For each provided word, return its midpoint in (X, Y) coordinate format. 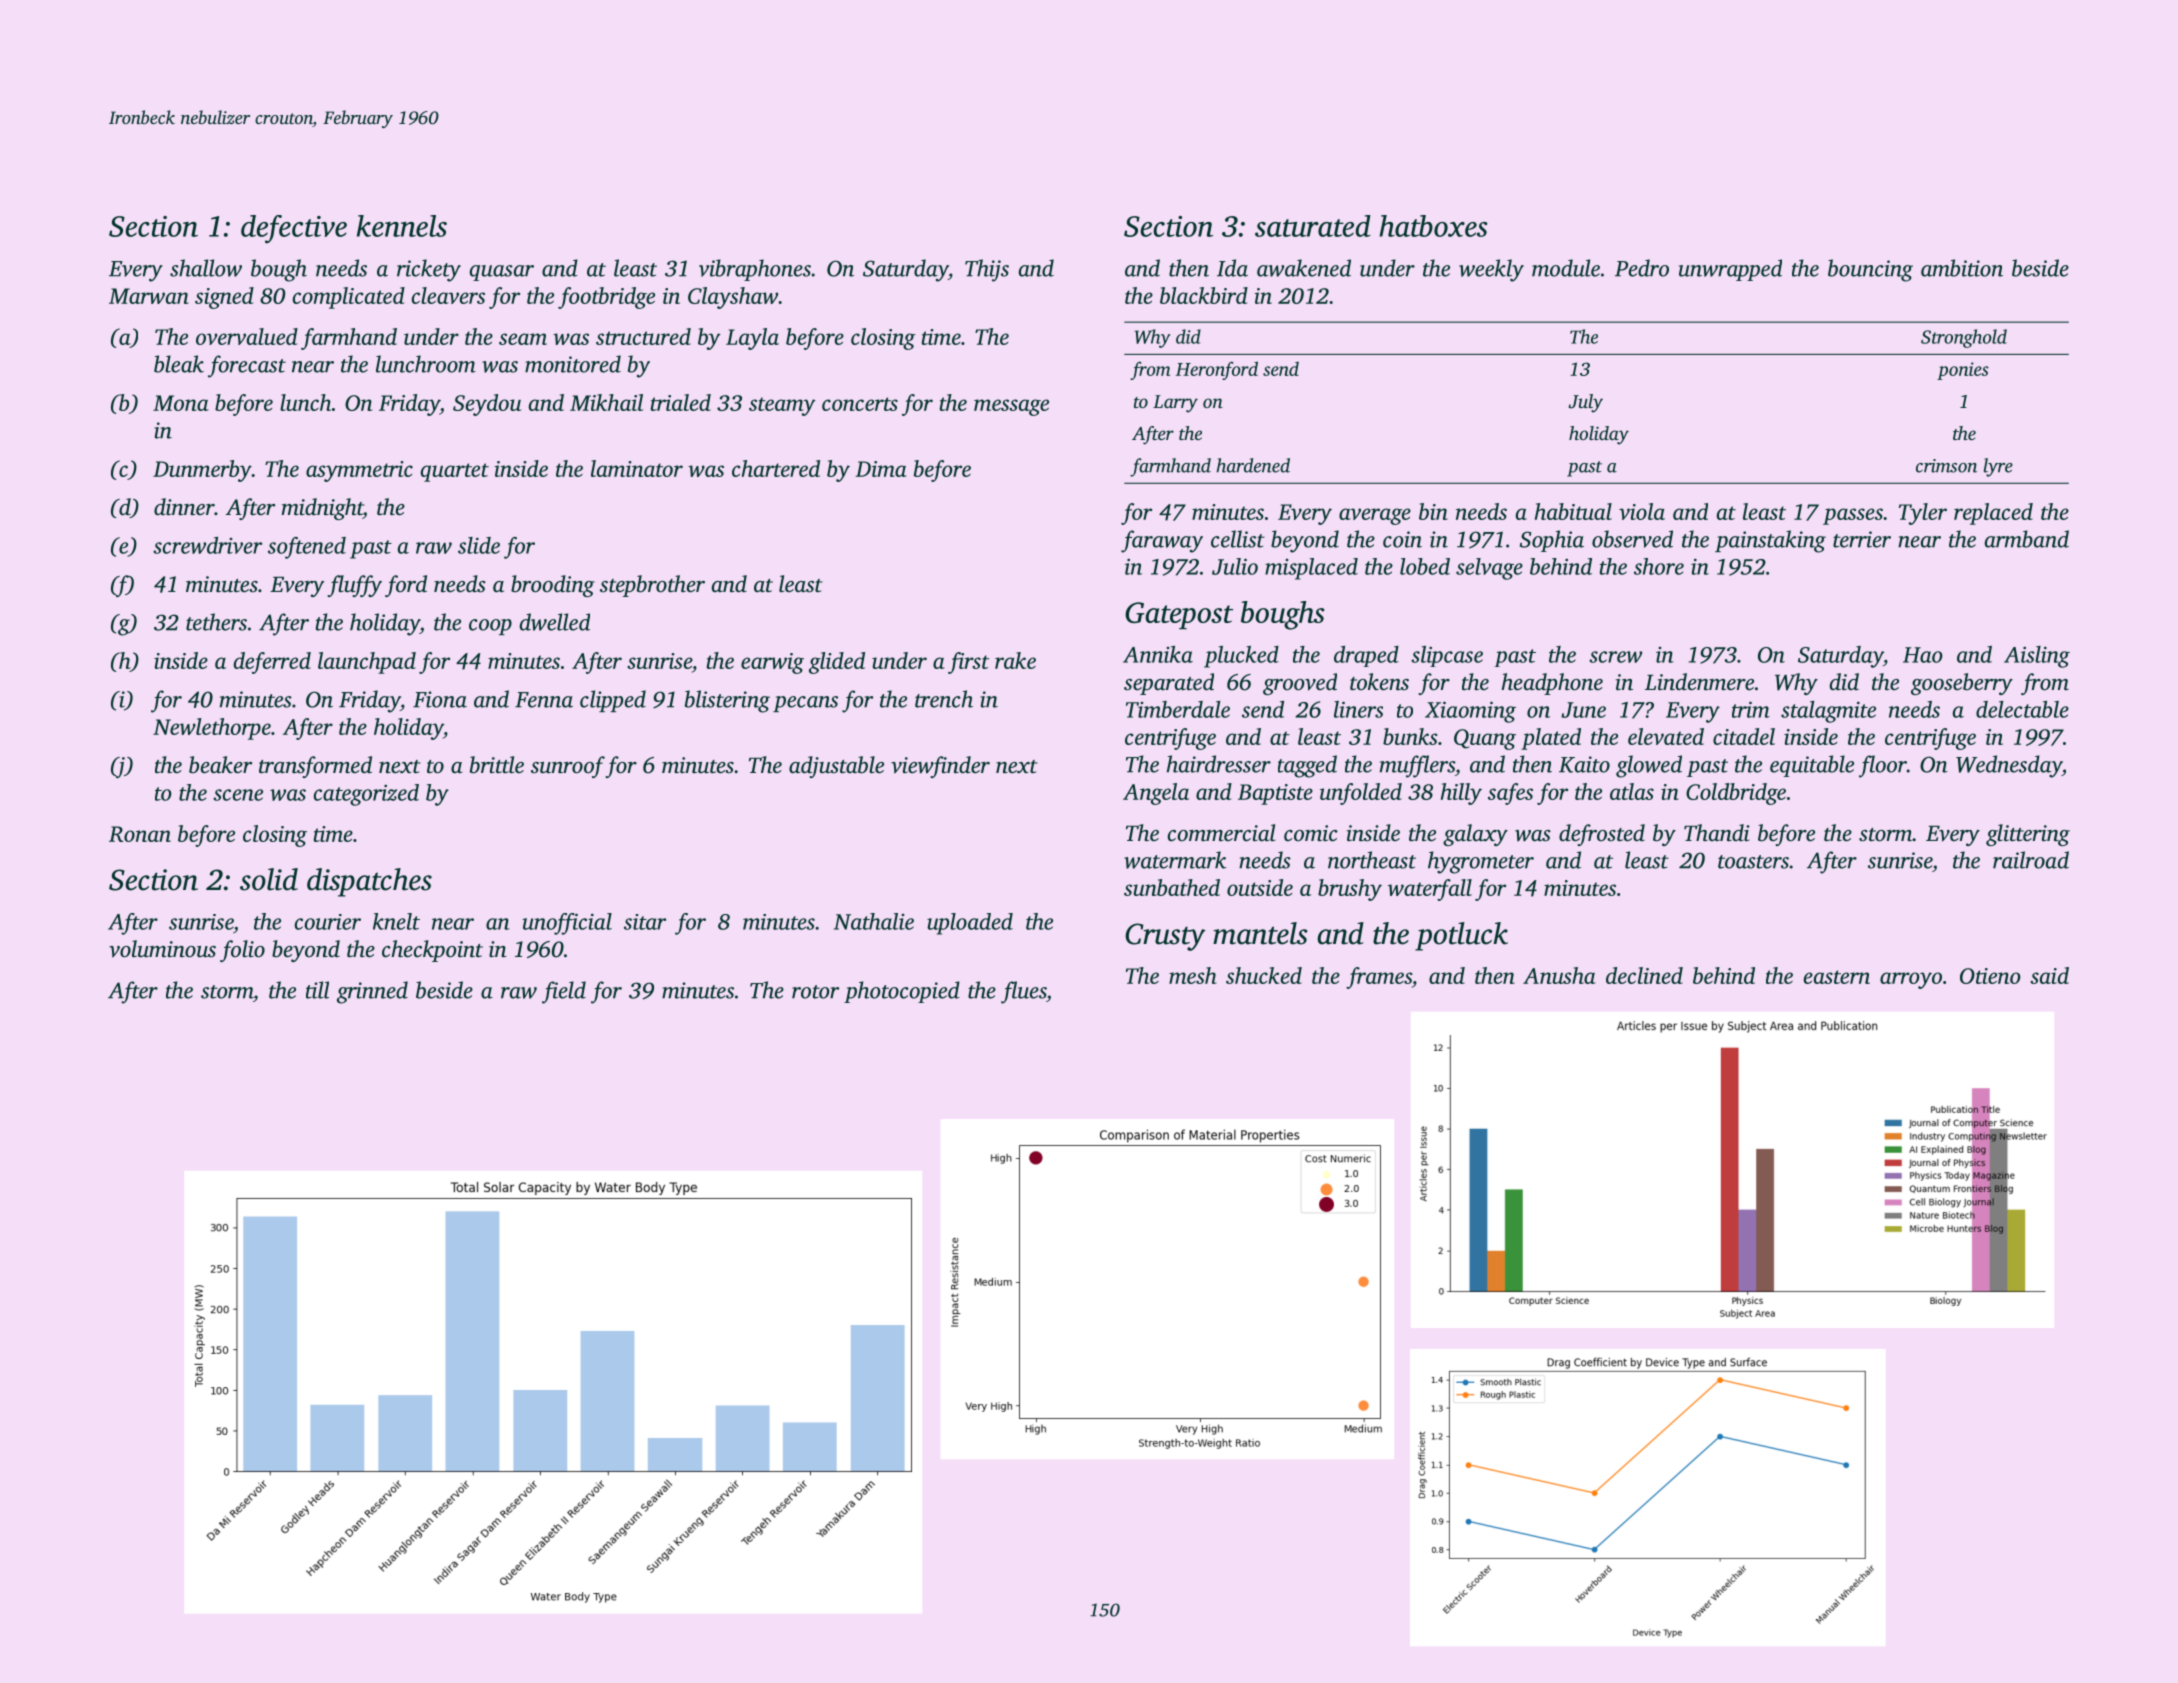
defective (294, 229)
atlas (1632, 791)
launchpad (367, 663)
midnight (322, 509)
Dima (881, 469)
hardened (1253, 465)
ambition (1962, 268)
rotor (815, 992)
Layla (752, 339)
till (317, 990)
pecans (805, 704)
